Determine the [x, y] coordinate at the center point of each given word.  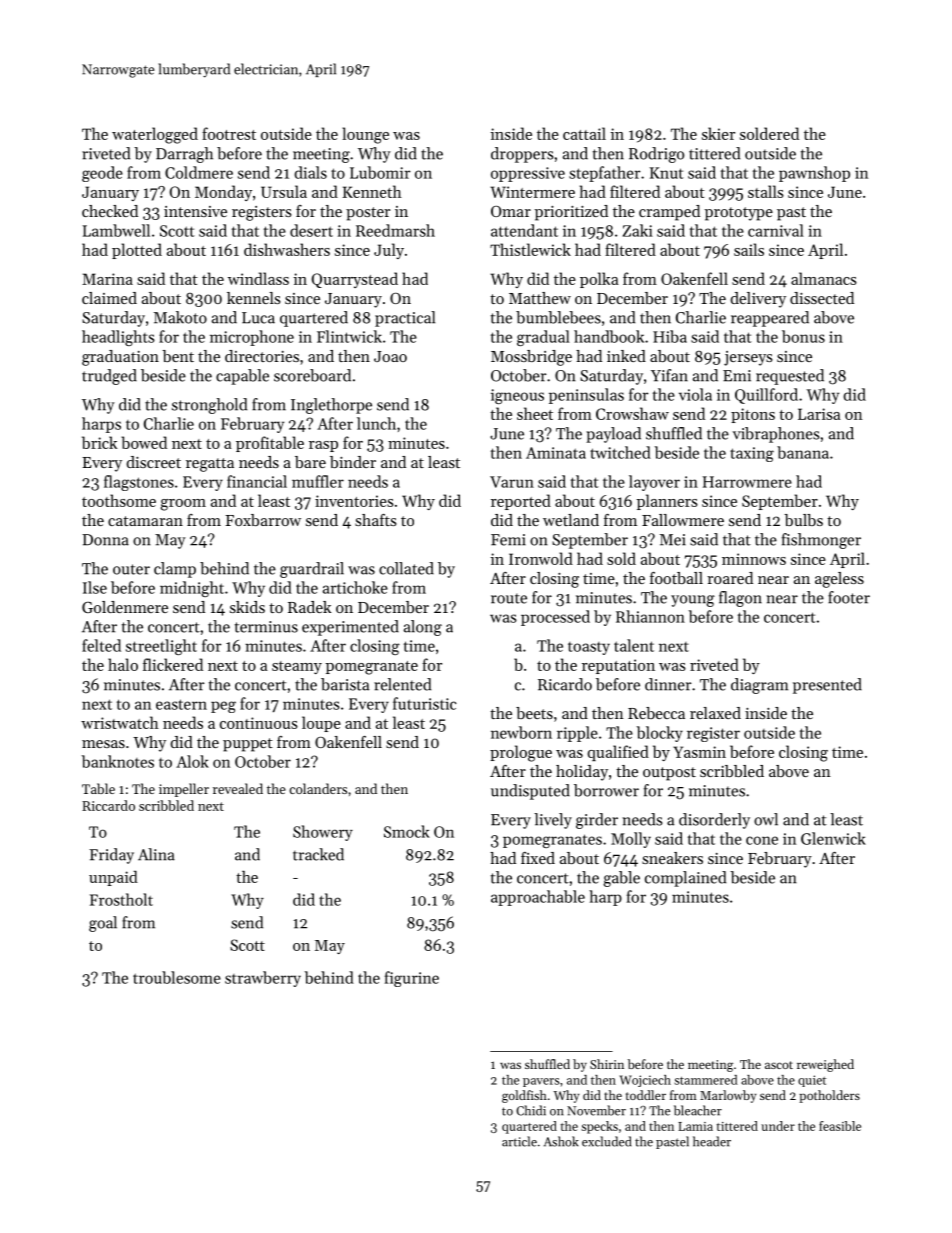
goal [103, 924]
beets [534, 713]
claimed [109, 298]
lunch [376, 423]
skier [718, 133]
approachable [538, 898]
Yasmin [699, 752]
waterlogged [155, 135]
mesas [103, 744]
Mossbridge [531, 358]
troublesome [177, 977]
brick [99, 442]
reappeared [770, 319]
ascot [779, 1065]
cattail [584, 133]
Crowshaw [632, 413]
